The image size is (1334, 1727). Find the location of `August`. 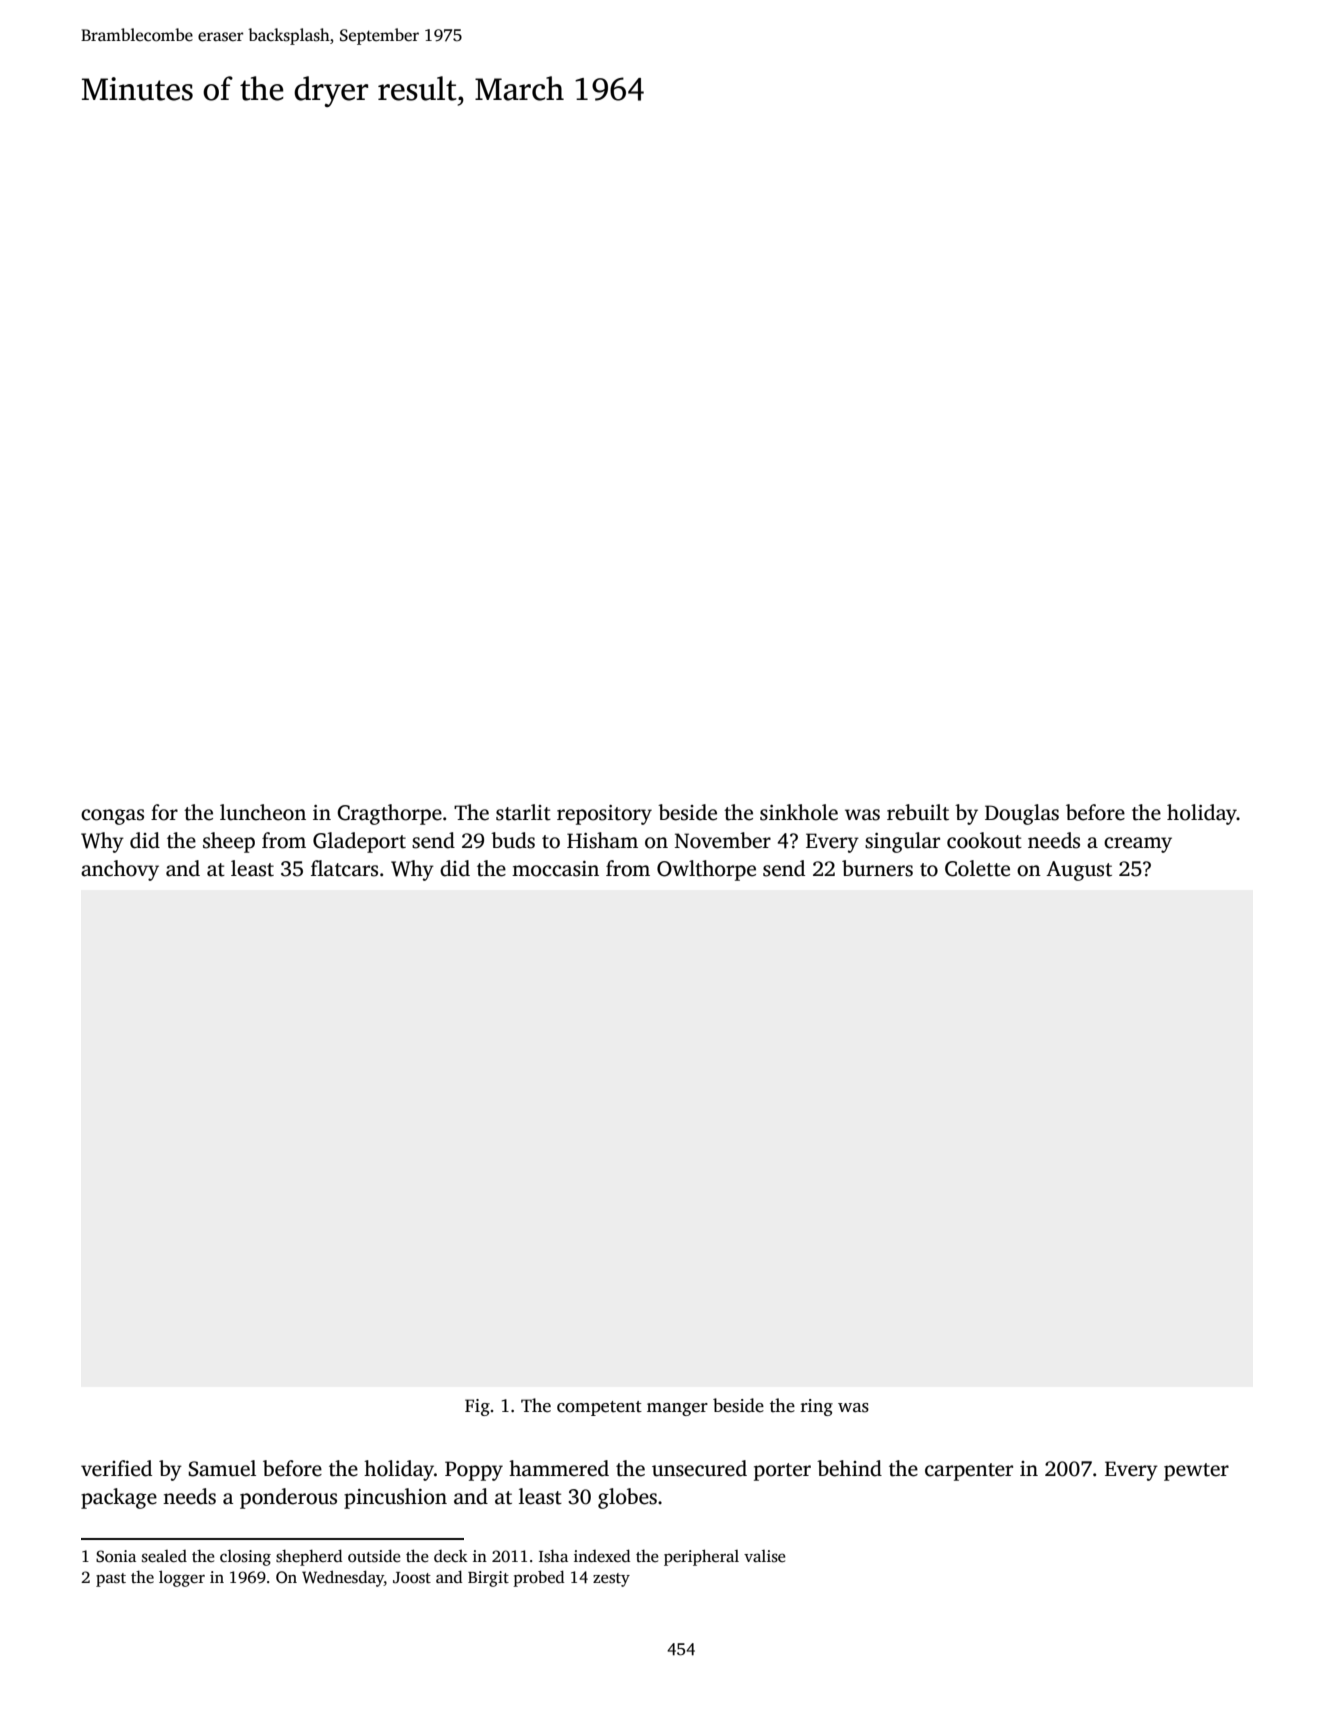

August is located at coordinates (1079, 871).
